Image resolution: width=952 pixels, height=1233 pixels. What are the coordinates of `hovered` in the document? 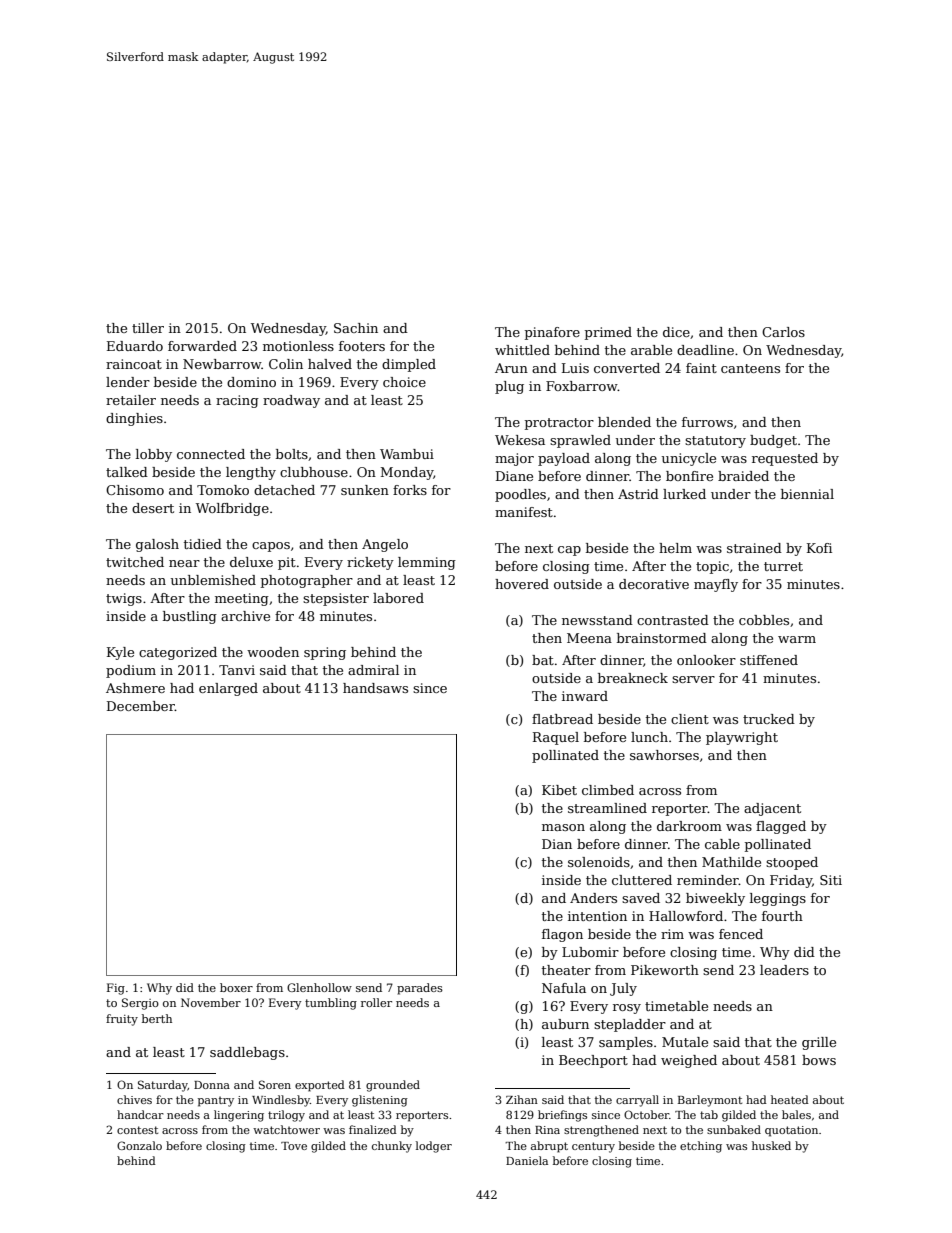 It's located at (522, 584).
